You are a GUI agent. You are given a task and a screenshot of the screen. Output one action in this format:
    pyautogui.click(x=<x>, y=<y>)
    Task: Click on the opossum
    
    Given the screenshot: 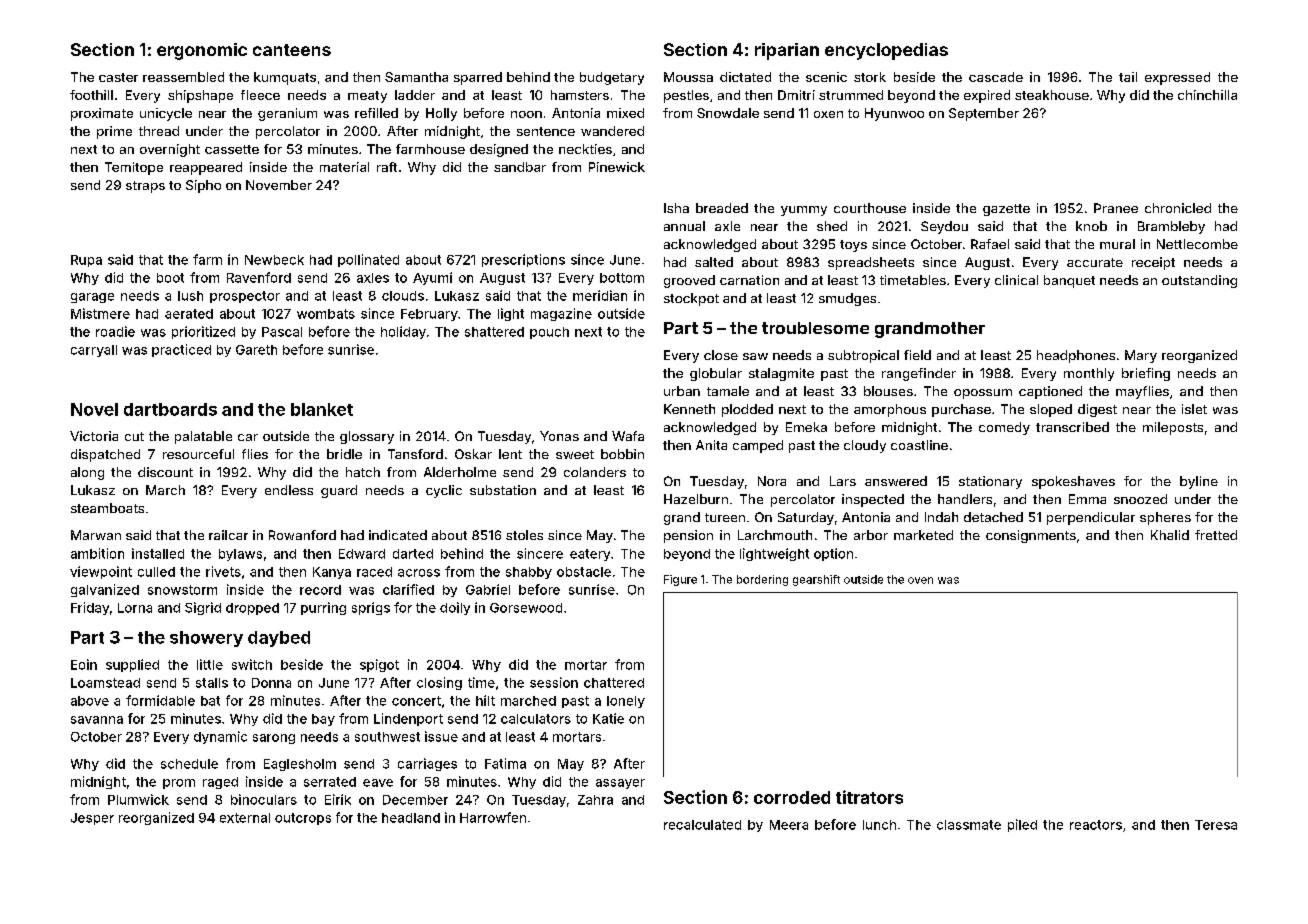 What is the action you would take?
    pyautogui.click(x=983, y=394)
